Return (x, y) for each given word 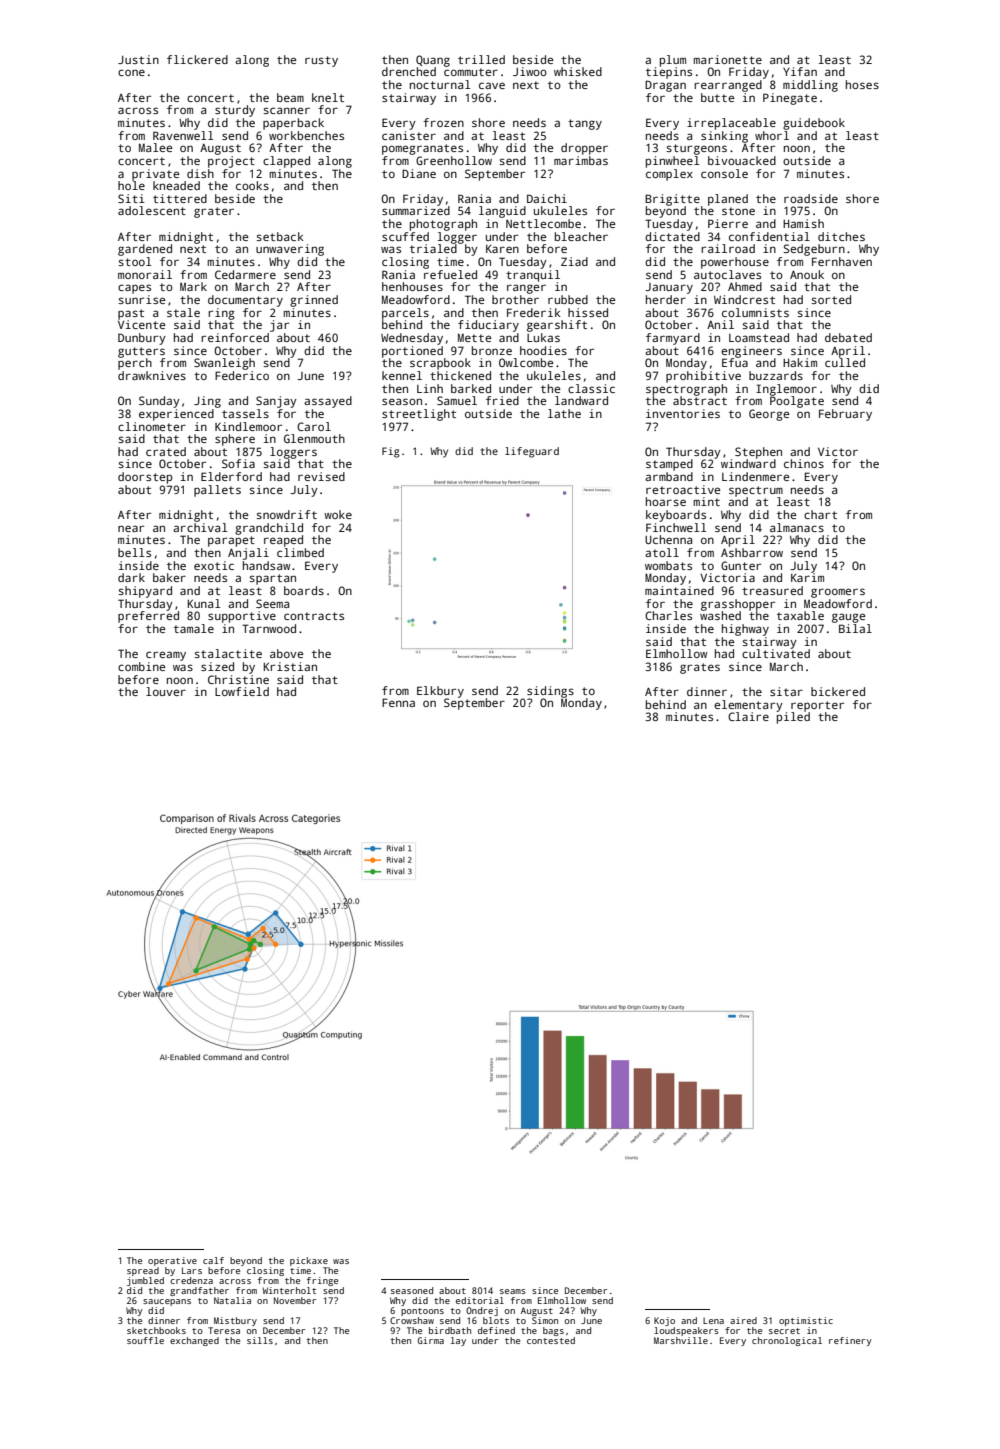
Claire (748, 716)
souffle (145, 1340)
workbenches (306, 135)
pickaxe (309, 1261)
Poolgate (797, 402)
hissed (588, 312)
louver (166, 691)
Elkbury (440, 692)
